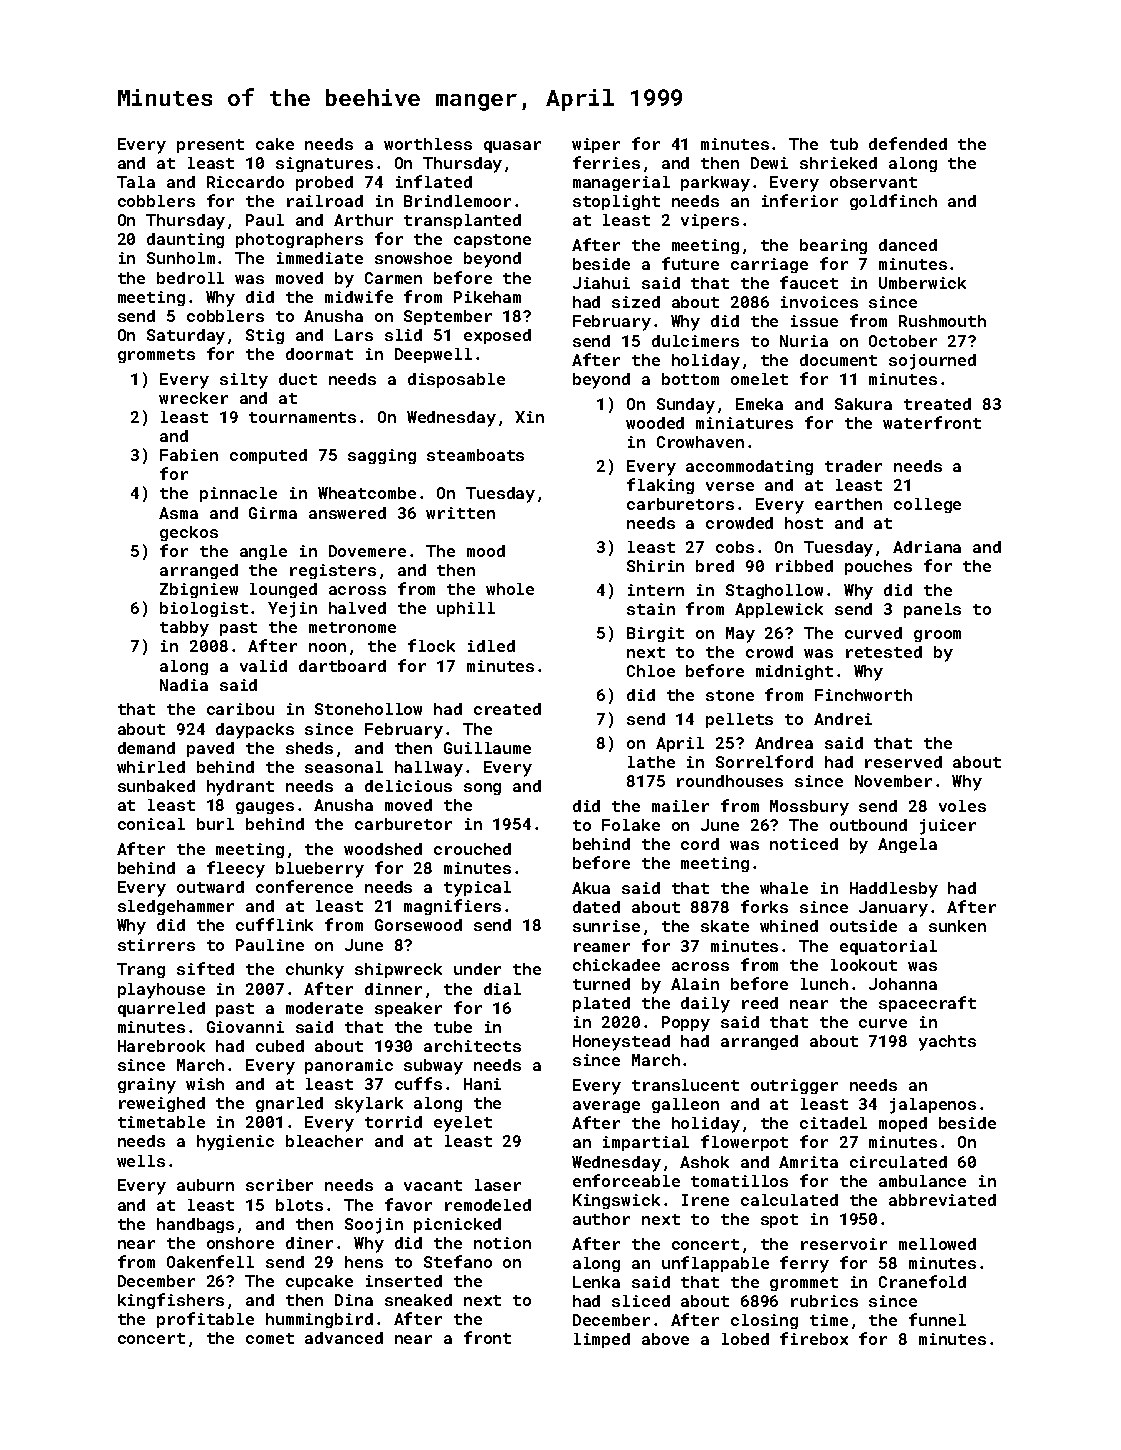  I want to click on observant, so click(873, 182).
